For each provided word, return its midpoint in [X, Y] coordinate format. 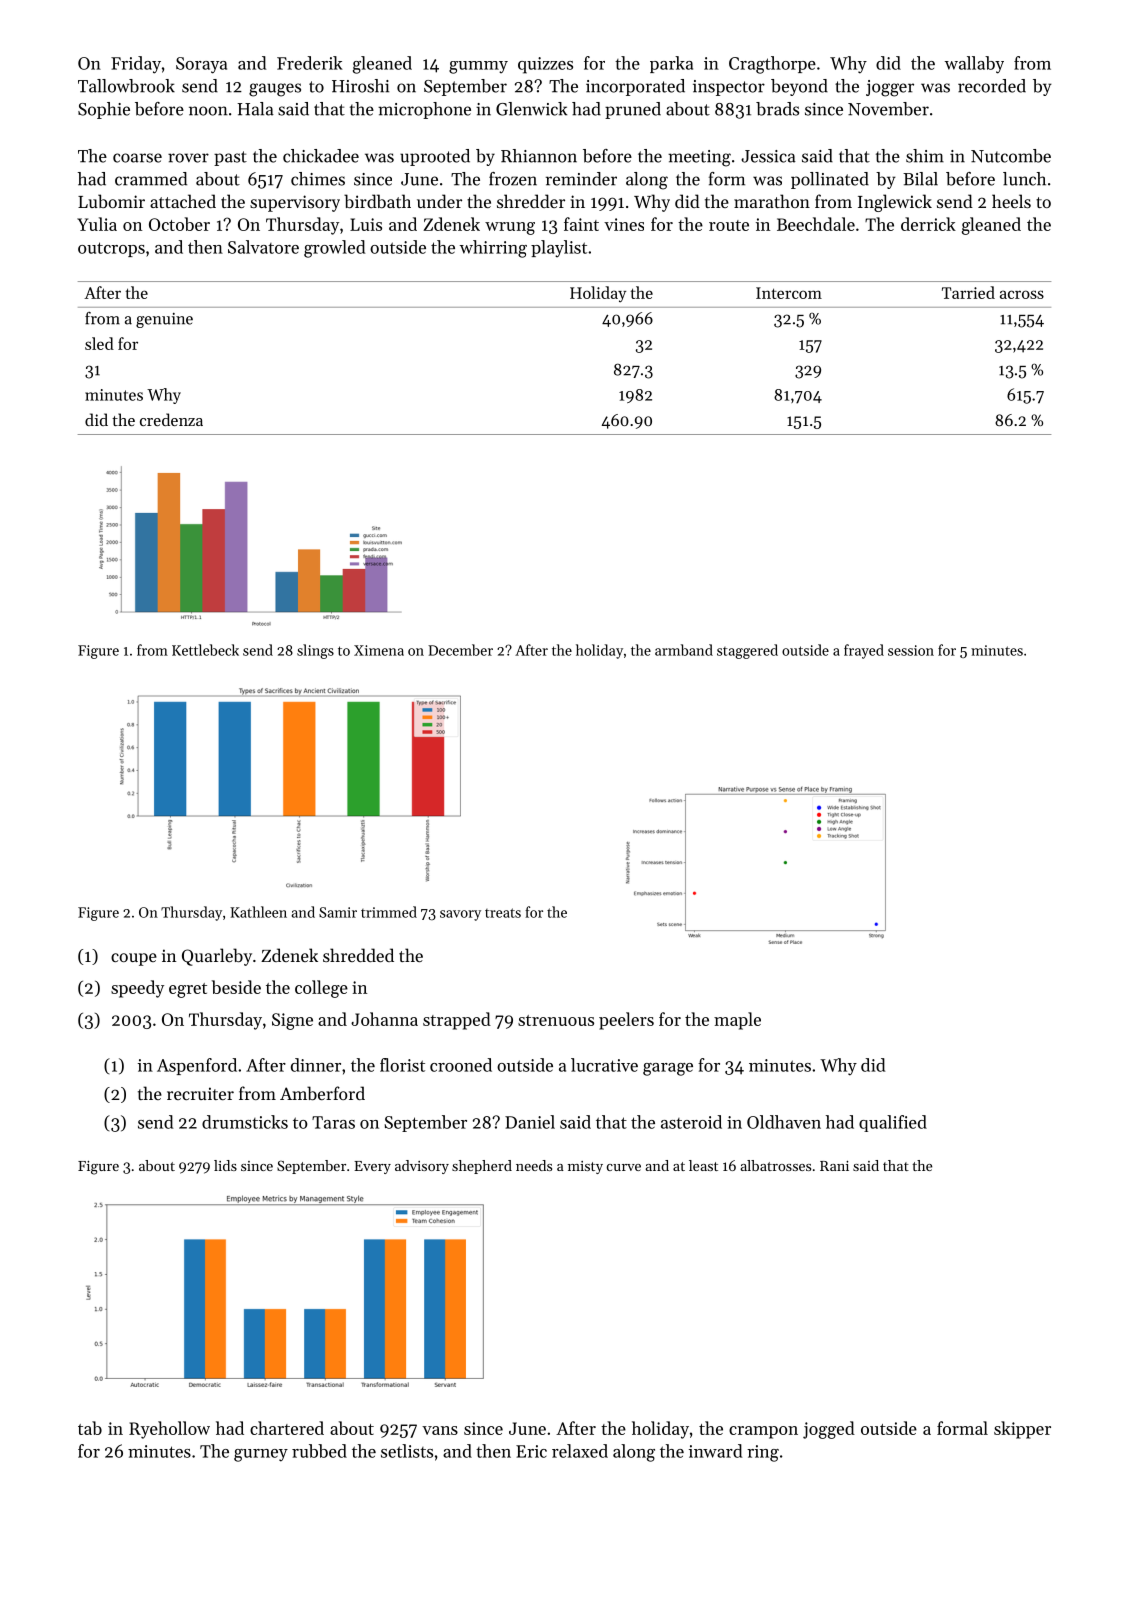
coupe [134, 959]
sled [99, 343]
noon [208, 111]
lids [225, 1165]
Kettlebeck [205, 650]
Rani [834, 1166]
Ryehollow [169, 1430]
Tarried [968, 292]
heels [1011, 201]
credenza [171, 419]
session [911, 650]
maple [737, 1021]
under [439, 201]
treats [503, 913]
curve [624, 1167]
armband [684, 650]
